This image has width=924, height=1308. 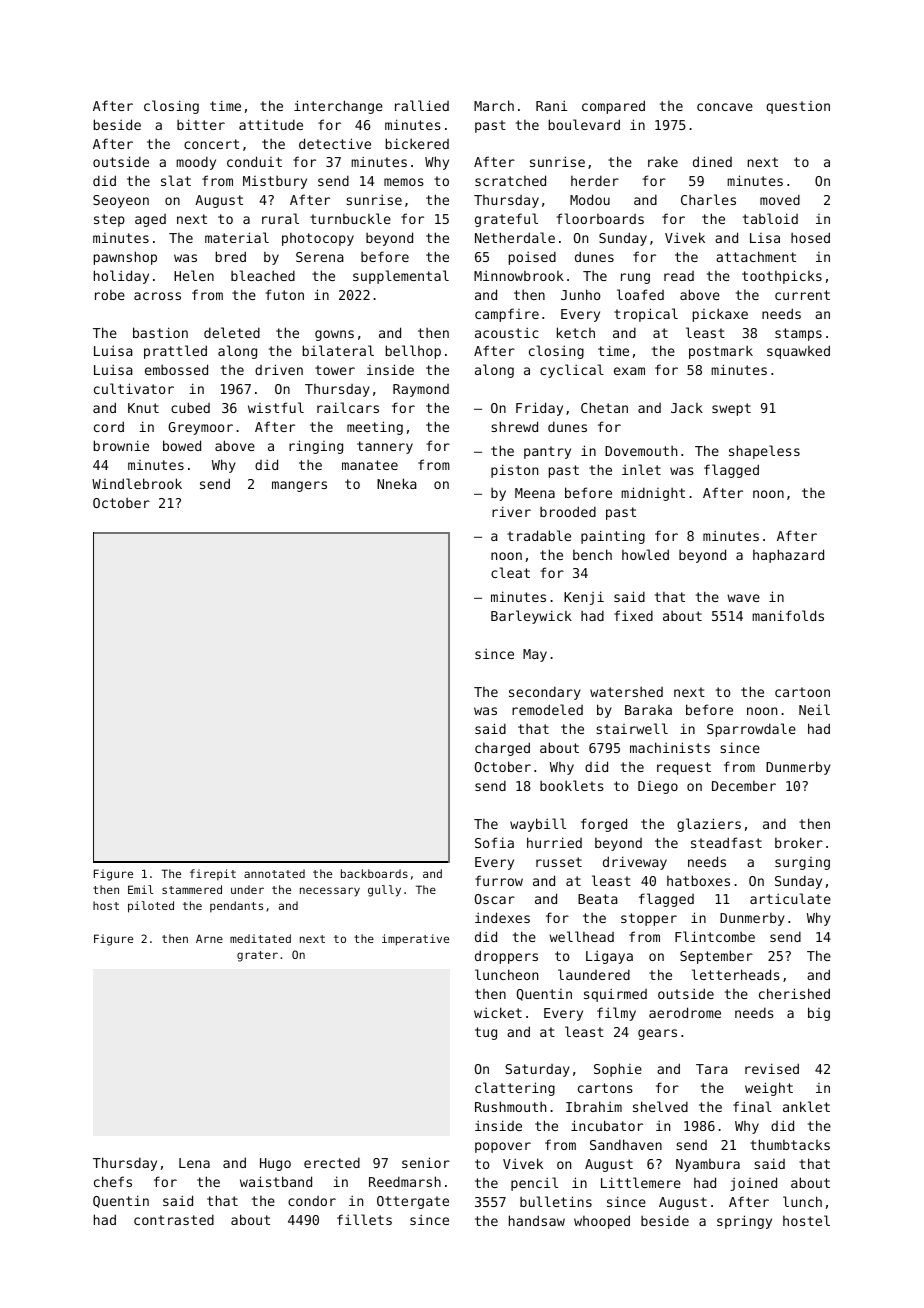 What do you see at coordinates (547, 452) in the image?
I see `pantry` at bounding box center [547, 452].
